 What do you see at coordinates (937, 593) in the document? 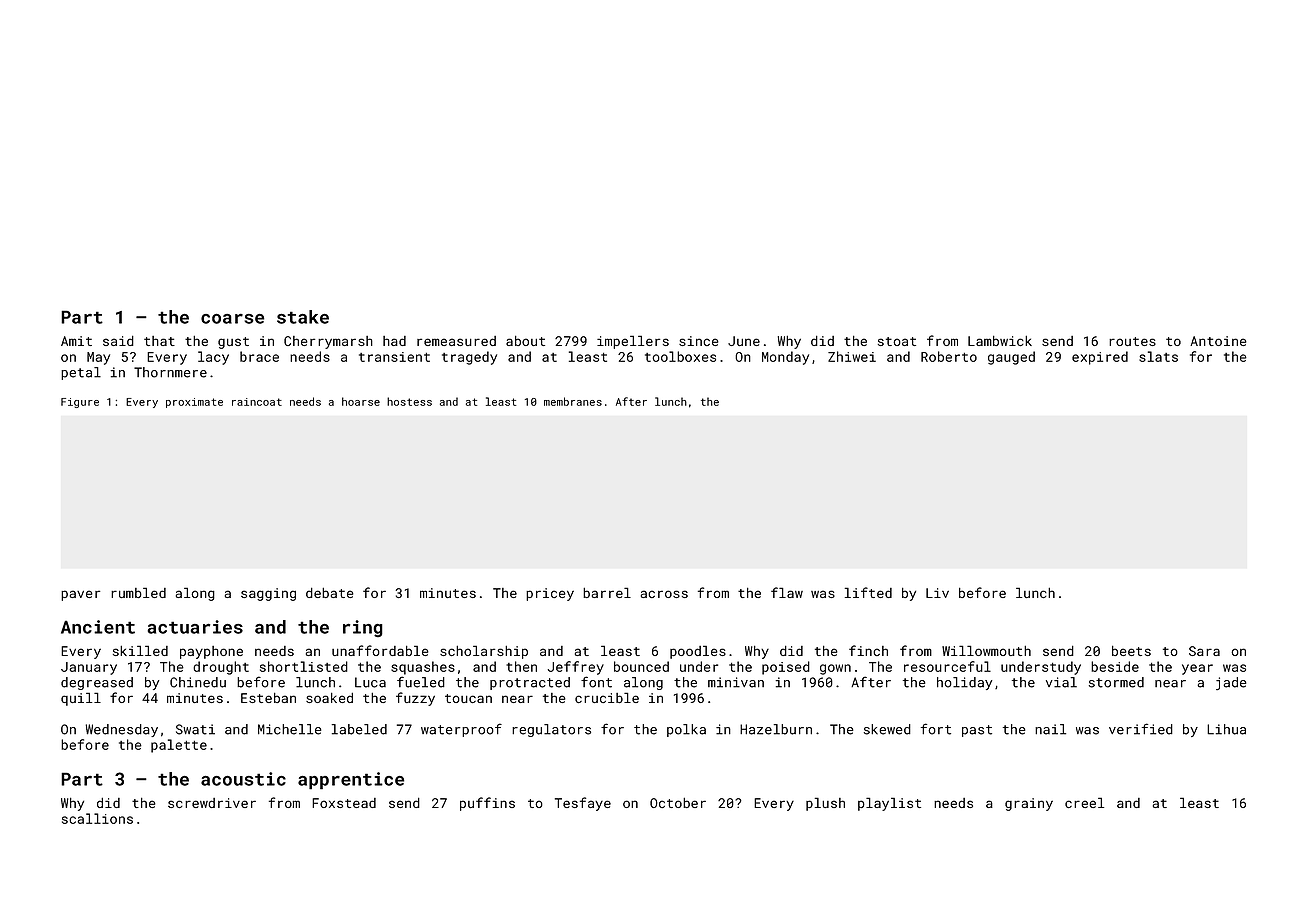
I see `Liv` at bounding box center [937, 593].
